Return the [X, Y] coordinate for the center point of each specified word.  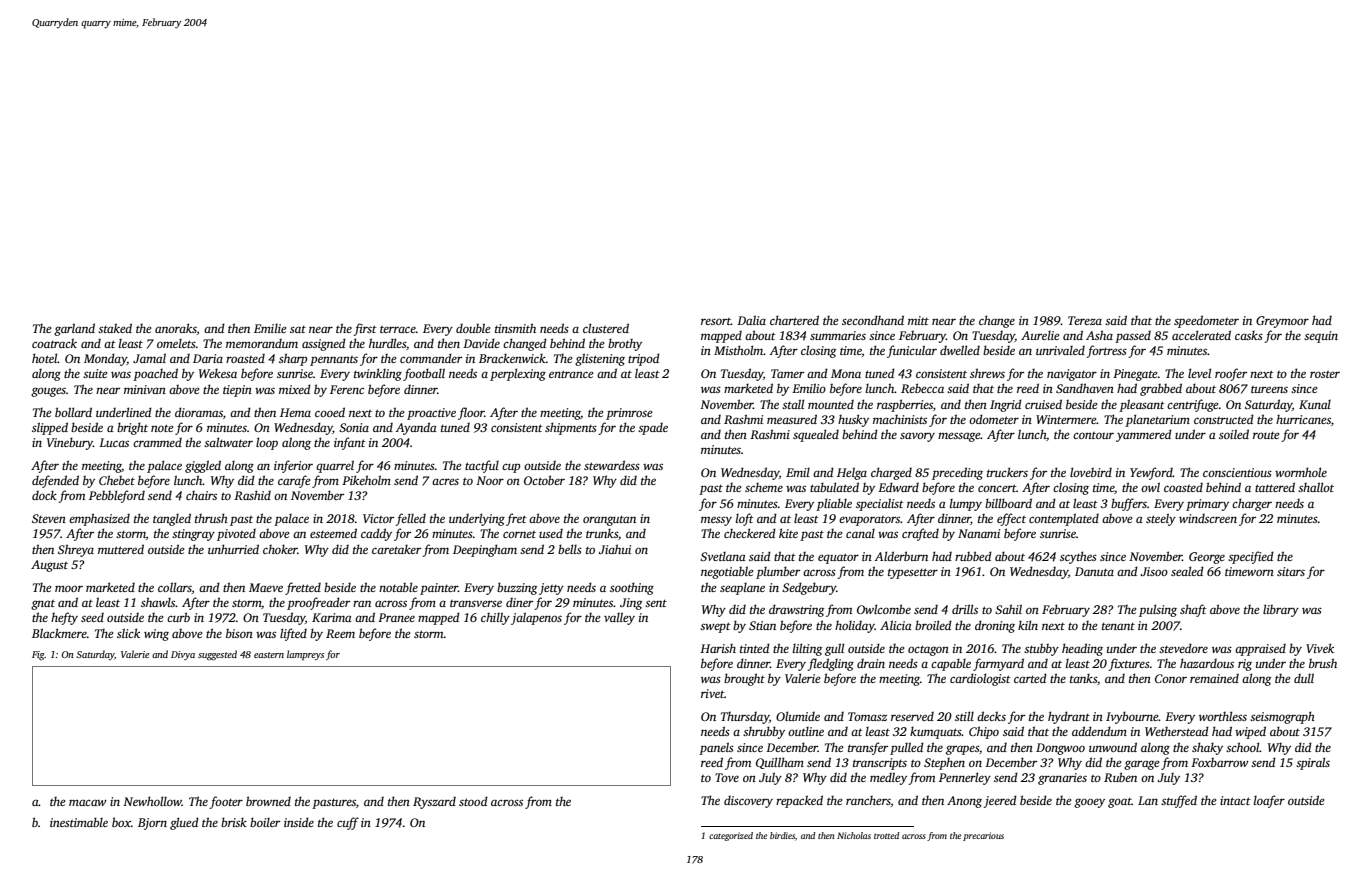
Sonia [354, 427]
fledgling [831, 664]
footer [226, 802]
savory [917, 437]
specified [1251, 557]
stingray [193, 535]
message [959, 437]
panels [716, 748]
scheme [764, 487]
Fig [38, 656]
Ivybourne [1132, 717]
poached [155, 374]
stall [793, 404]
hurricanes [1303, 419]
